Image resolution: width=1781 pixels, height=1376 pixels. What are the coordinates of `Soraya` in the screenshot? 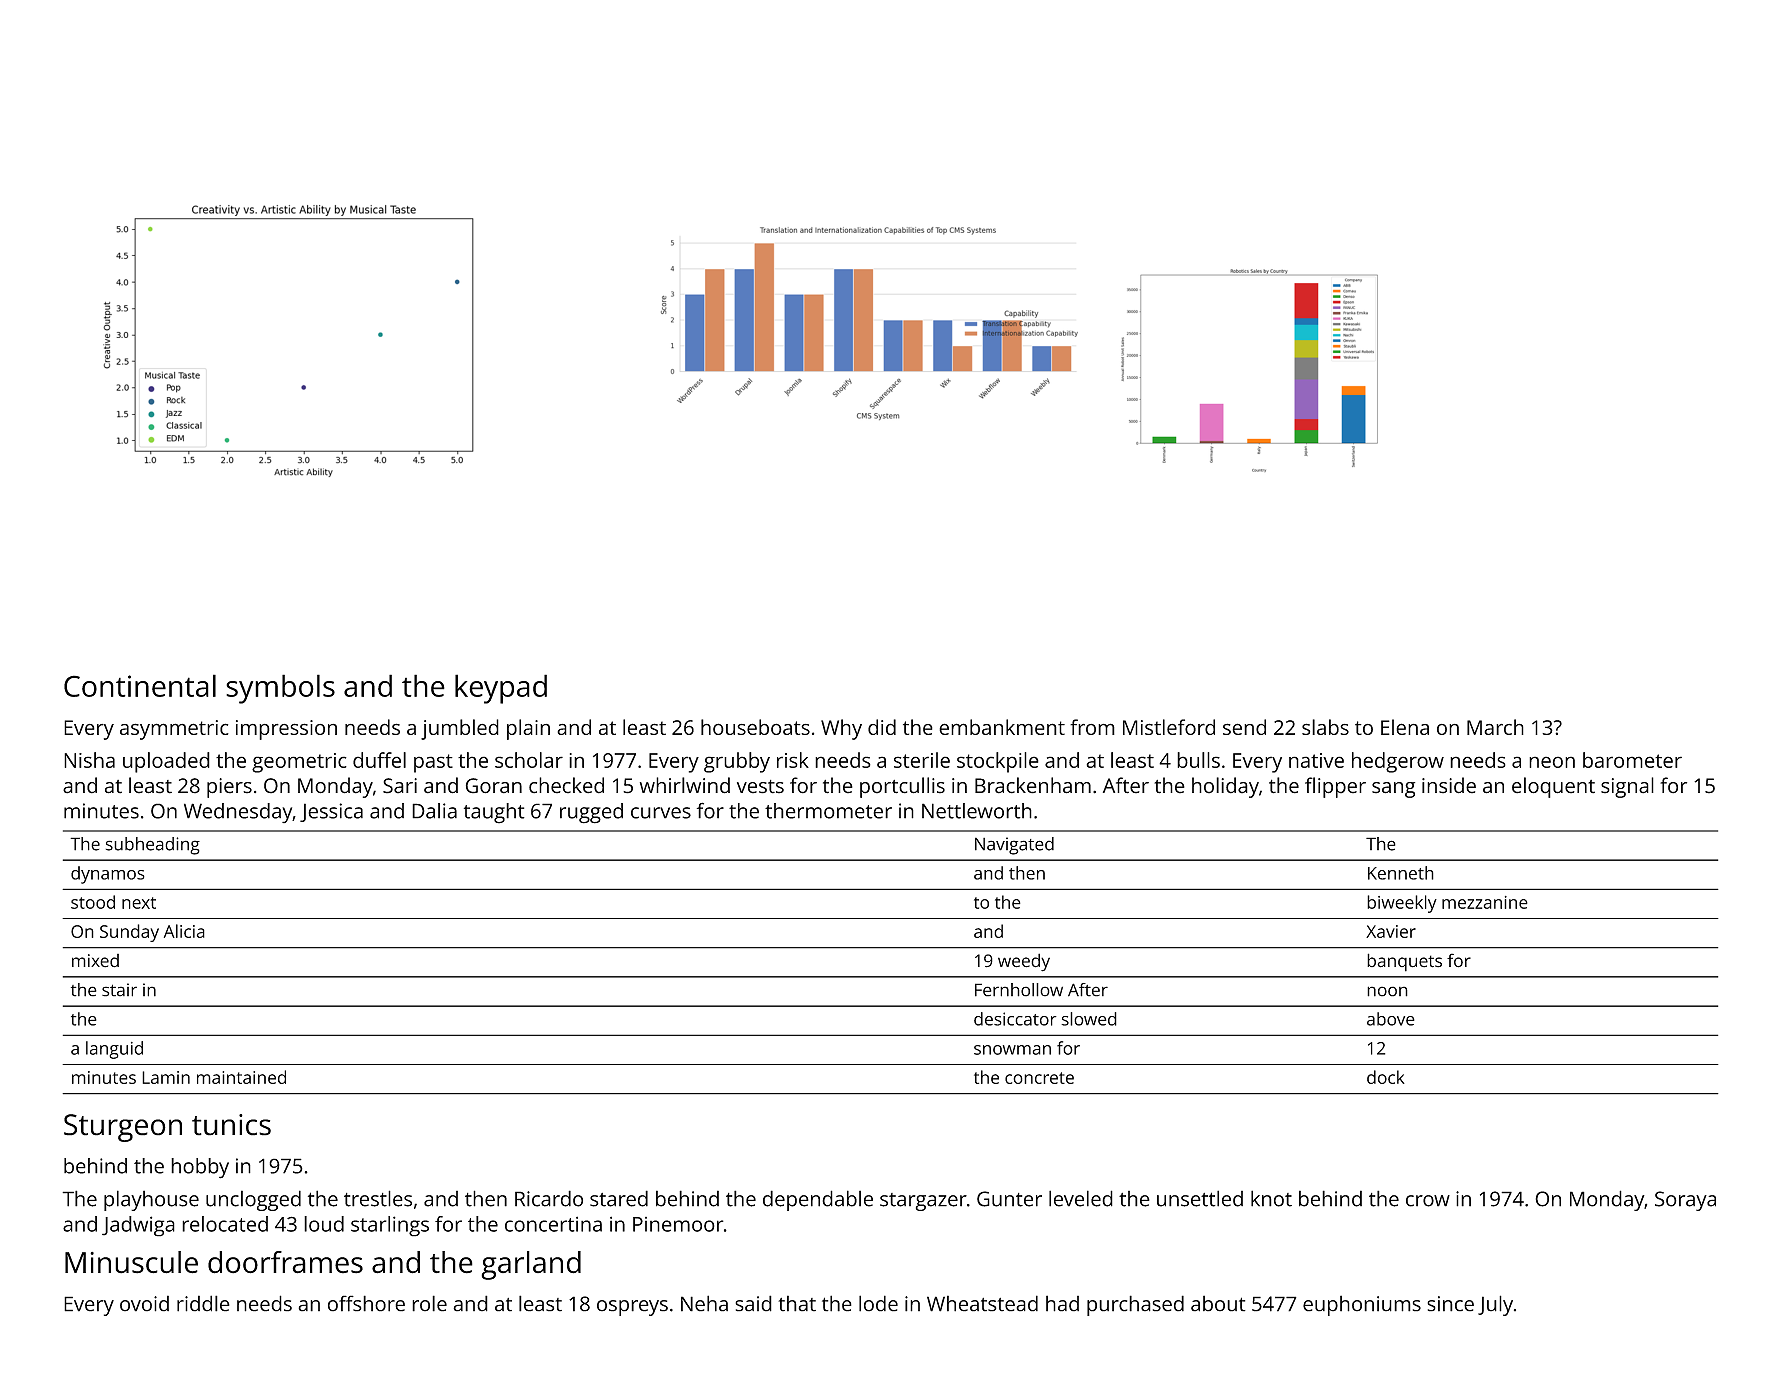 It's located at (1685, 1201).
